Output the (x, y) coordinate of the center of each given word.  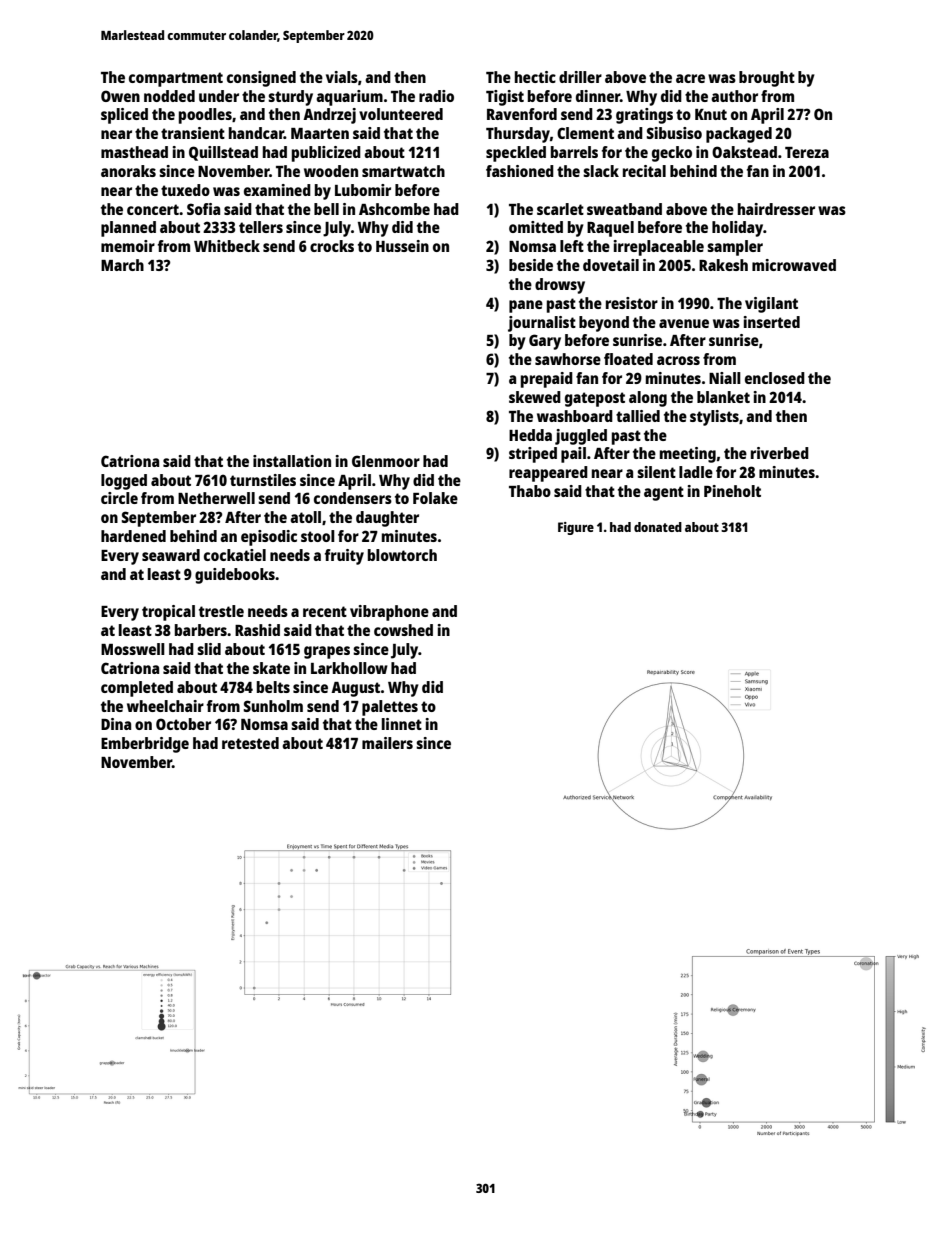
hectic (535, 77)
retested (250, 743)
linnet (402, 724)
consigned (261, 79)
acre (690, 78)
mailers (387, 743)
